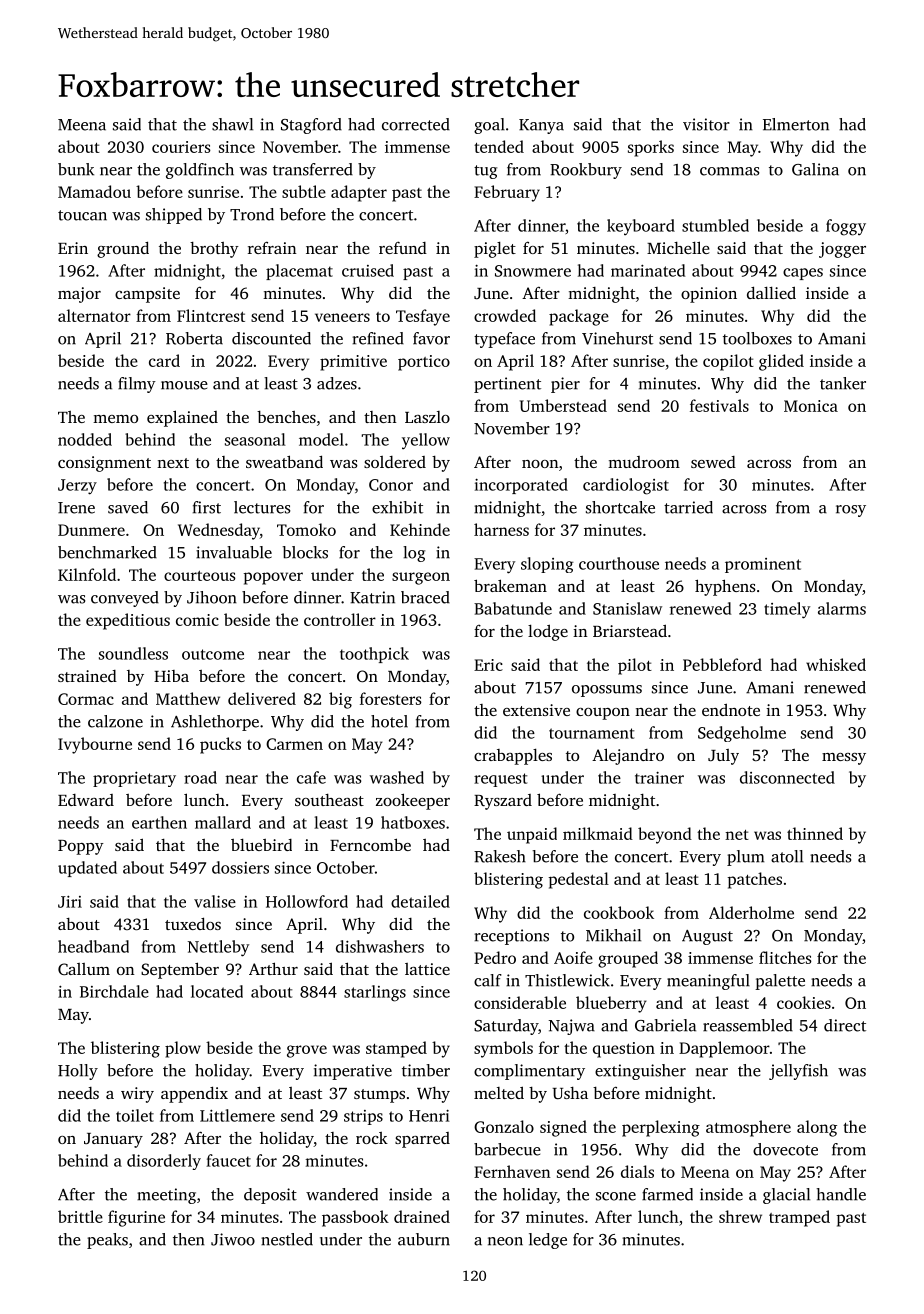 This screenshot has height=1314, width=924. What do you see at coordinates (763, 565) in the screenshot?
I see `prominent` at bounding box center [763, 565].
